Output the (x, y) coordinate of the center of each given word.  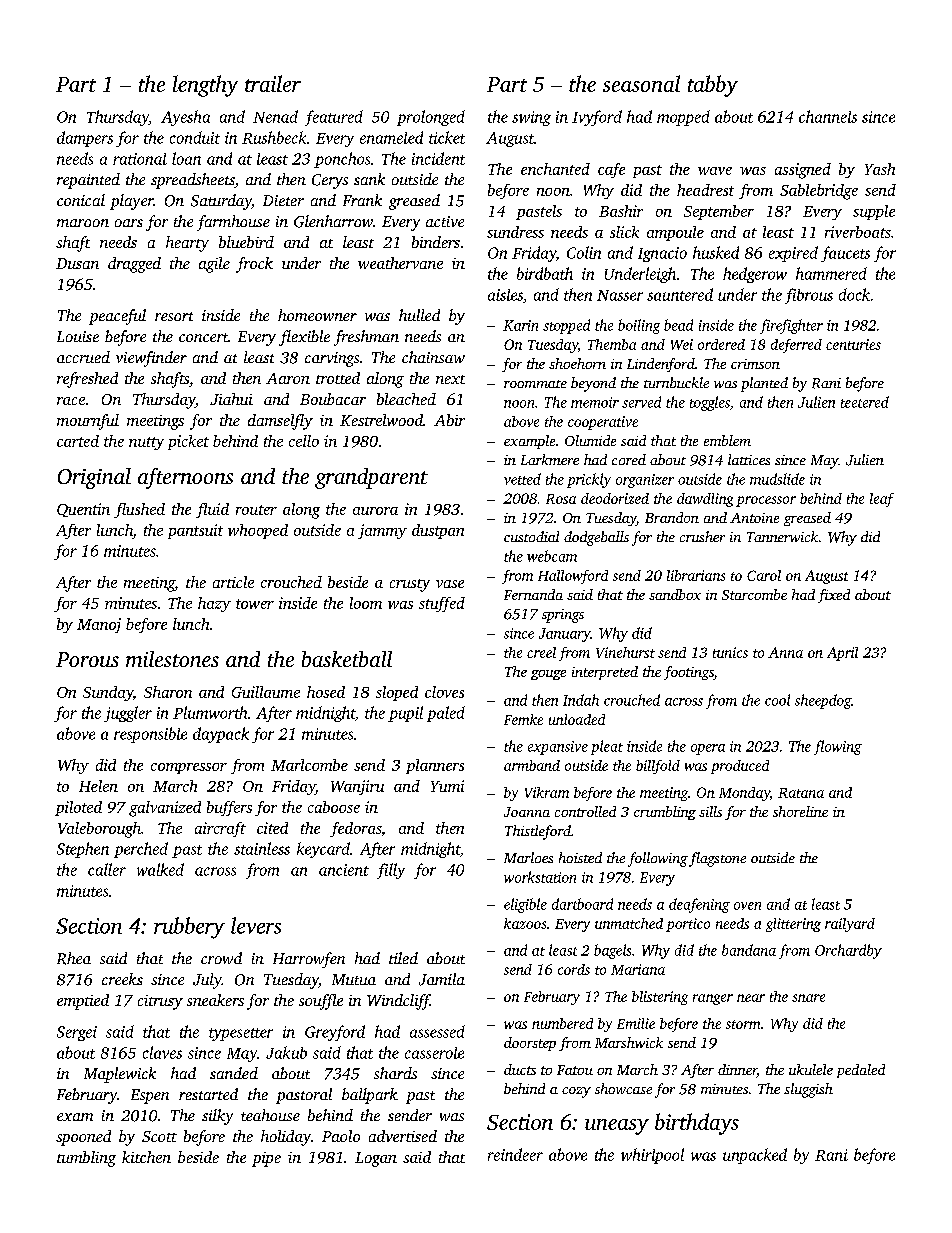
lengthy (205, 86)
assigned (803, 171)
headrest (705, 190)
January (564, 635)
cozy (576, 1092)
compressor (189, 768)
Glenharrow (333, 221)
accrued (83, 357)
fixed (834, 596)
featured (334, 118)
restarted (208, 1094)
